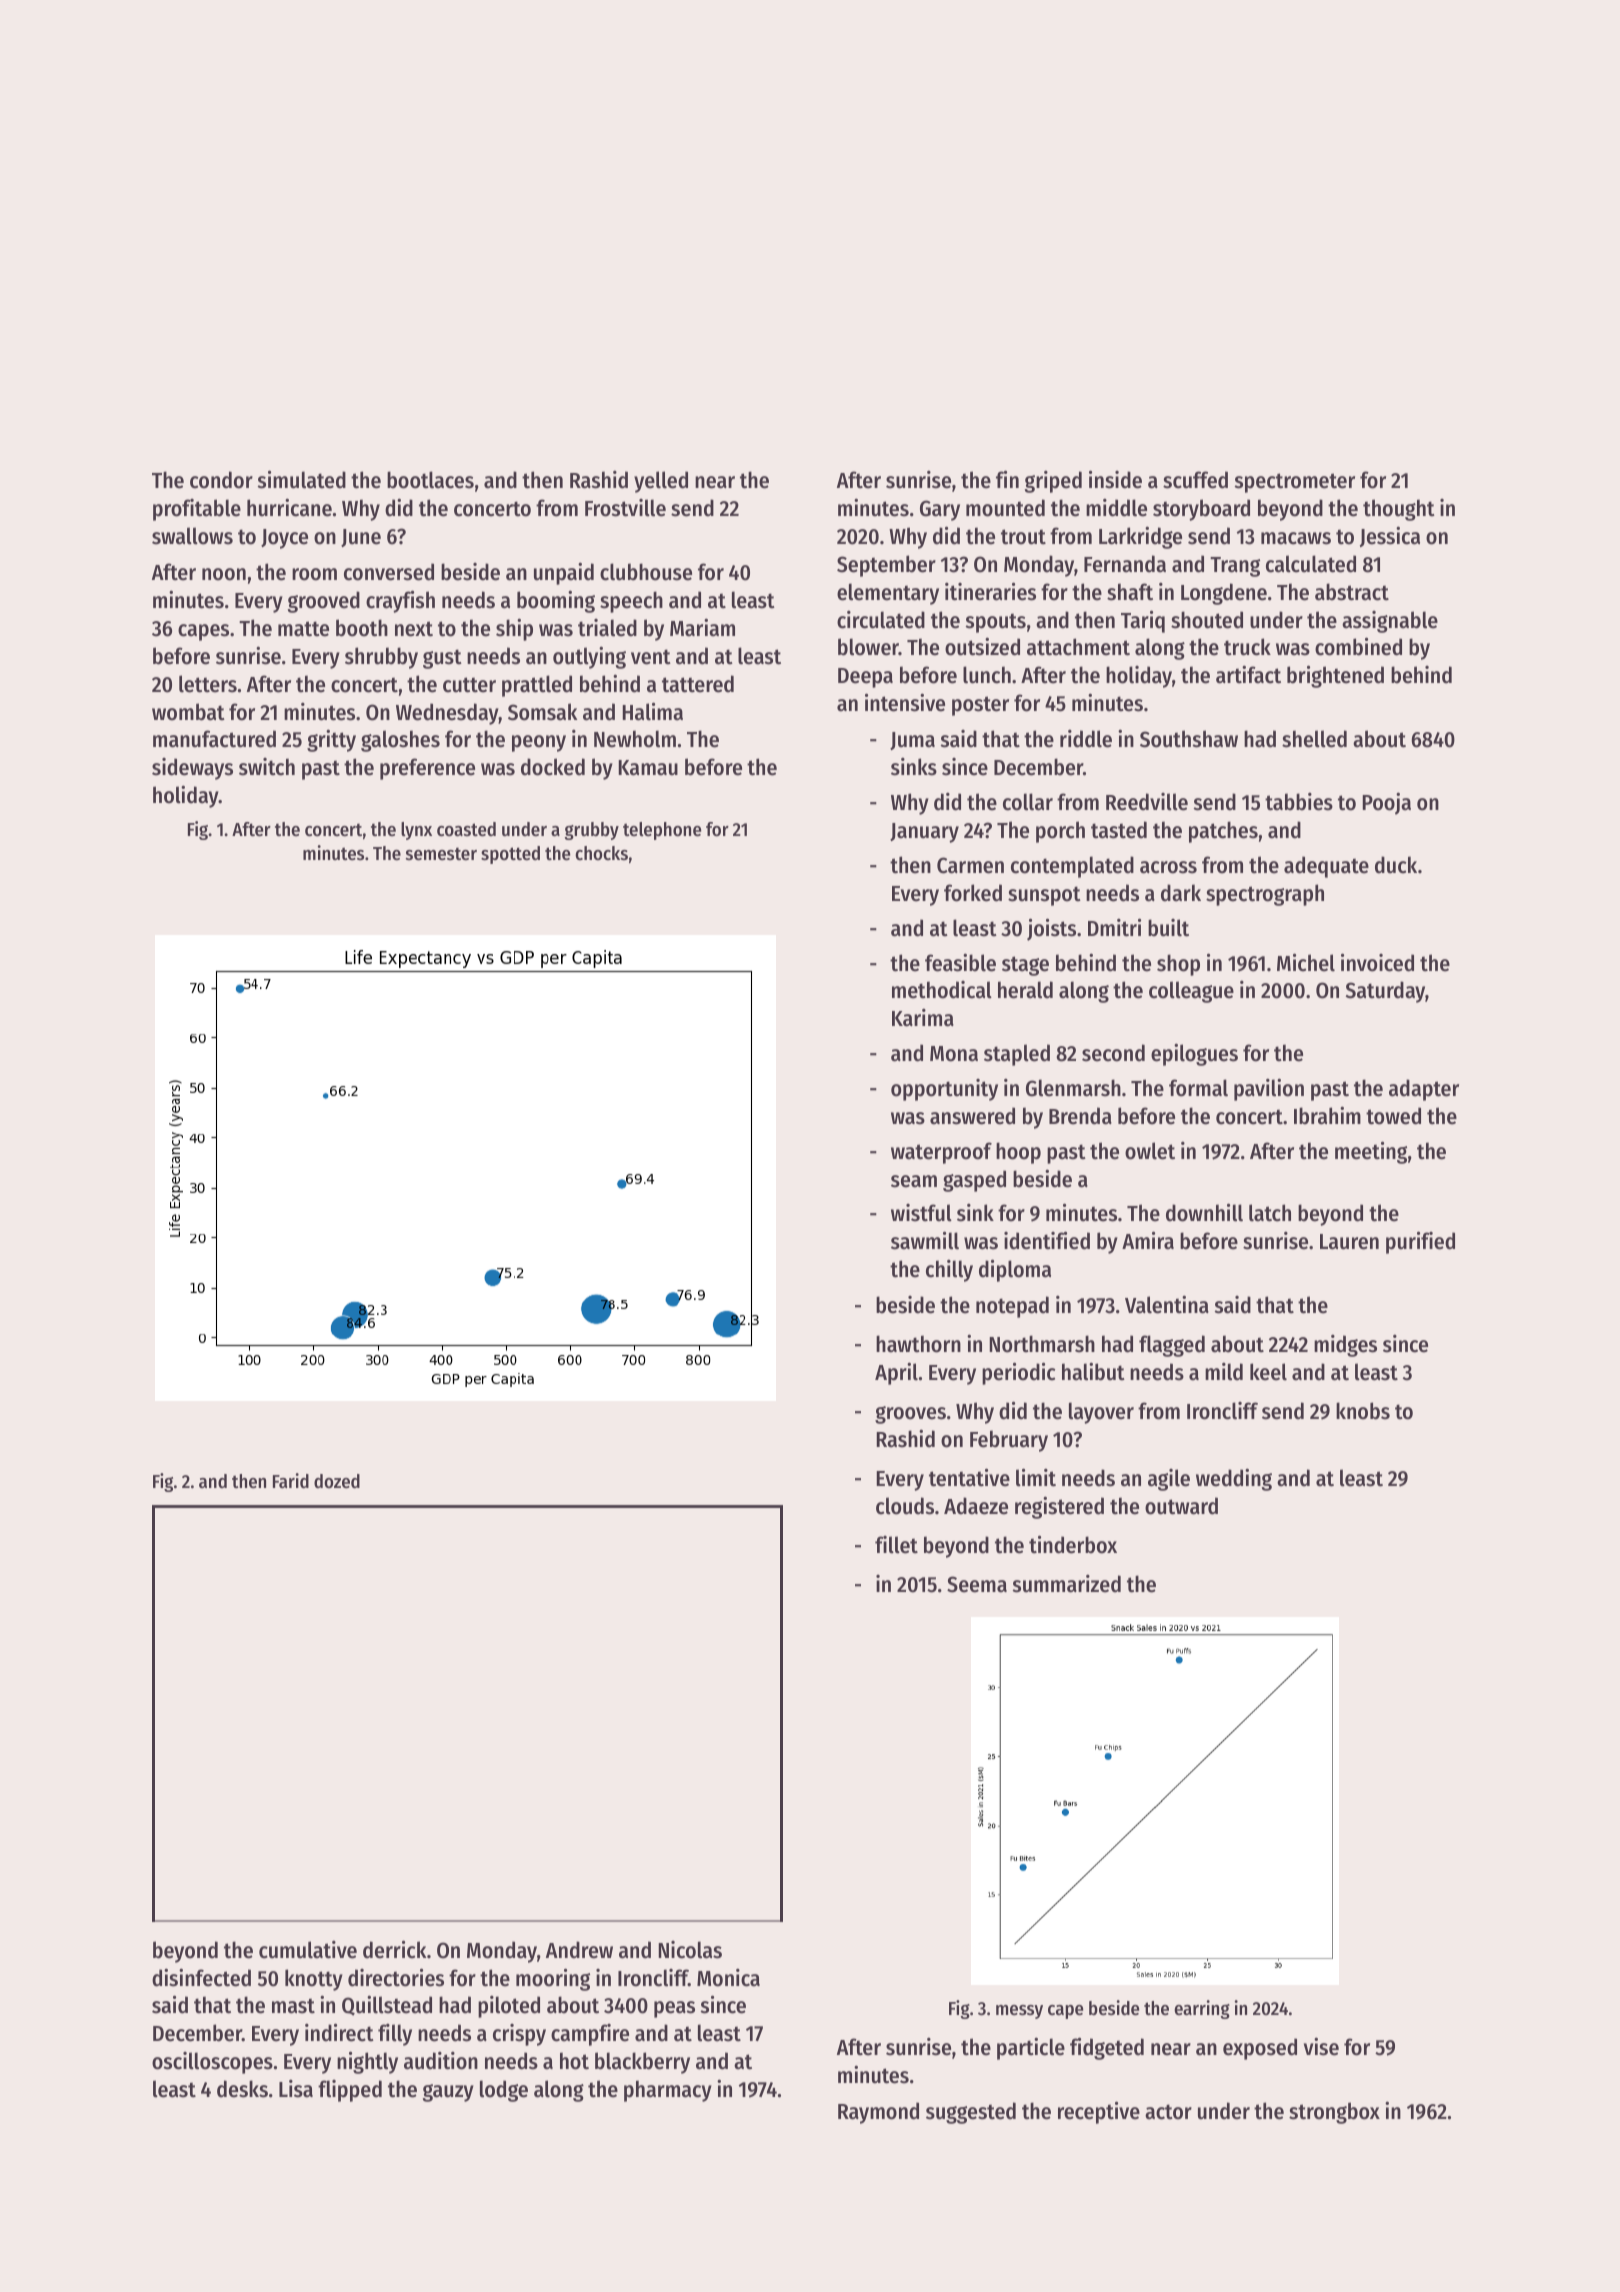 The image size is (1620, 2292). What do you see at coordinates (221, 480) in the page?
I see `condor` at bounding box center [221, 480].
